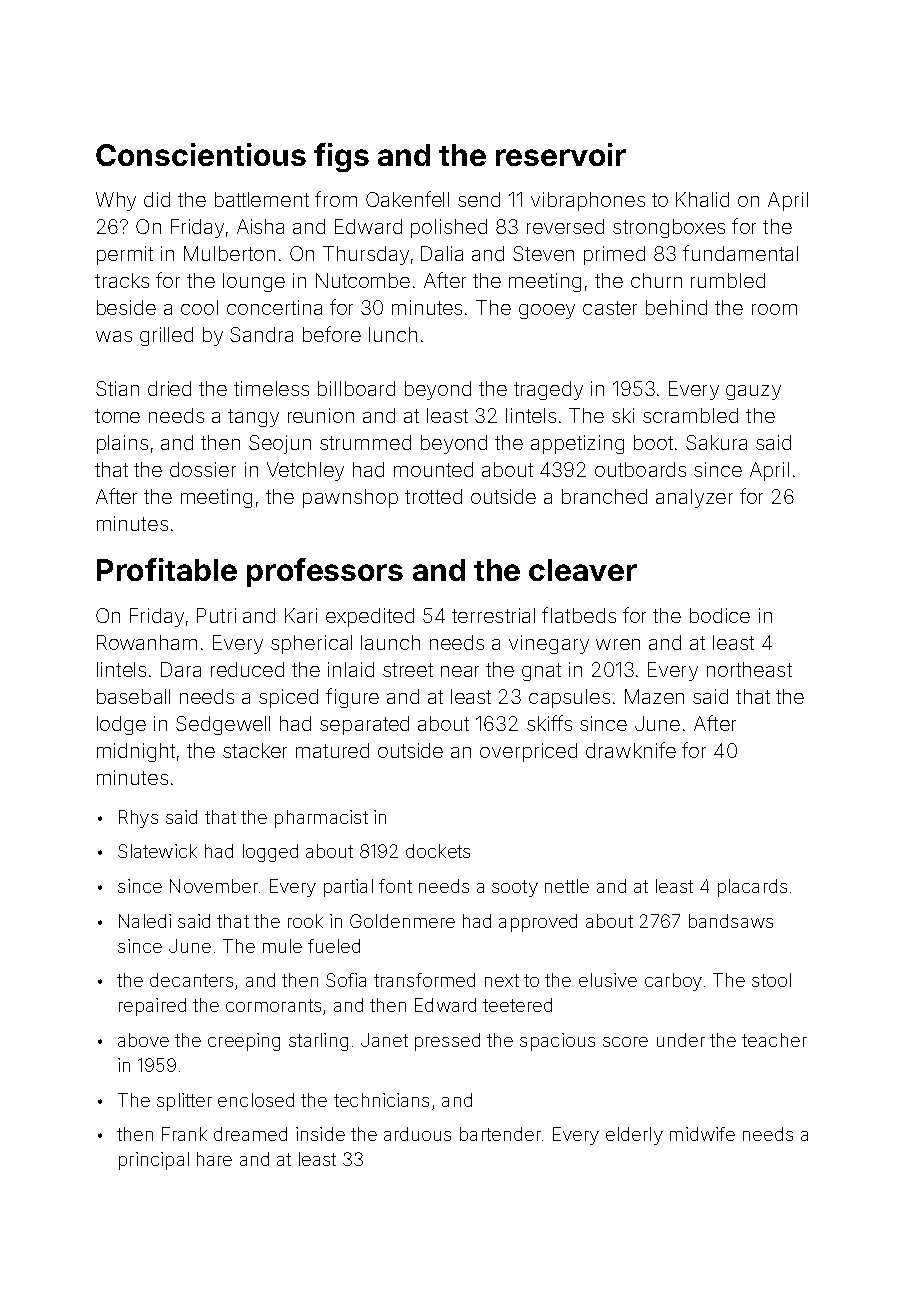 Image resolution: width=908 pixels, height=1316 pixels. Describe the element at coordinates (502, 980) in the page. I see `next` at that location.
